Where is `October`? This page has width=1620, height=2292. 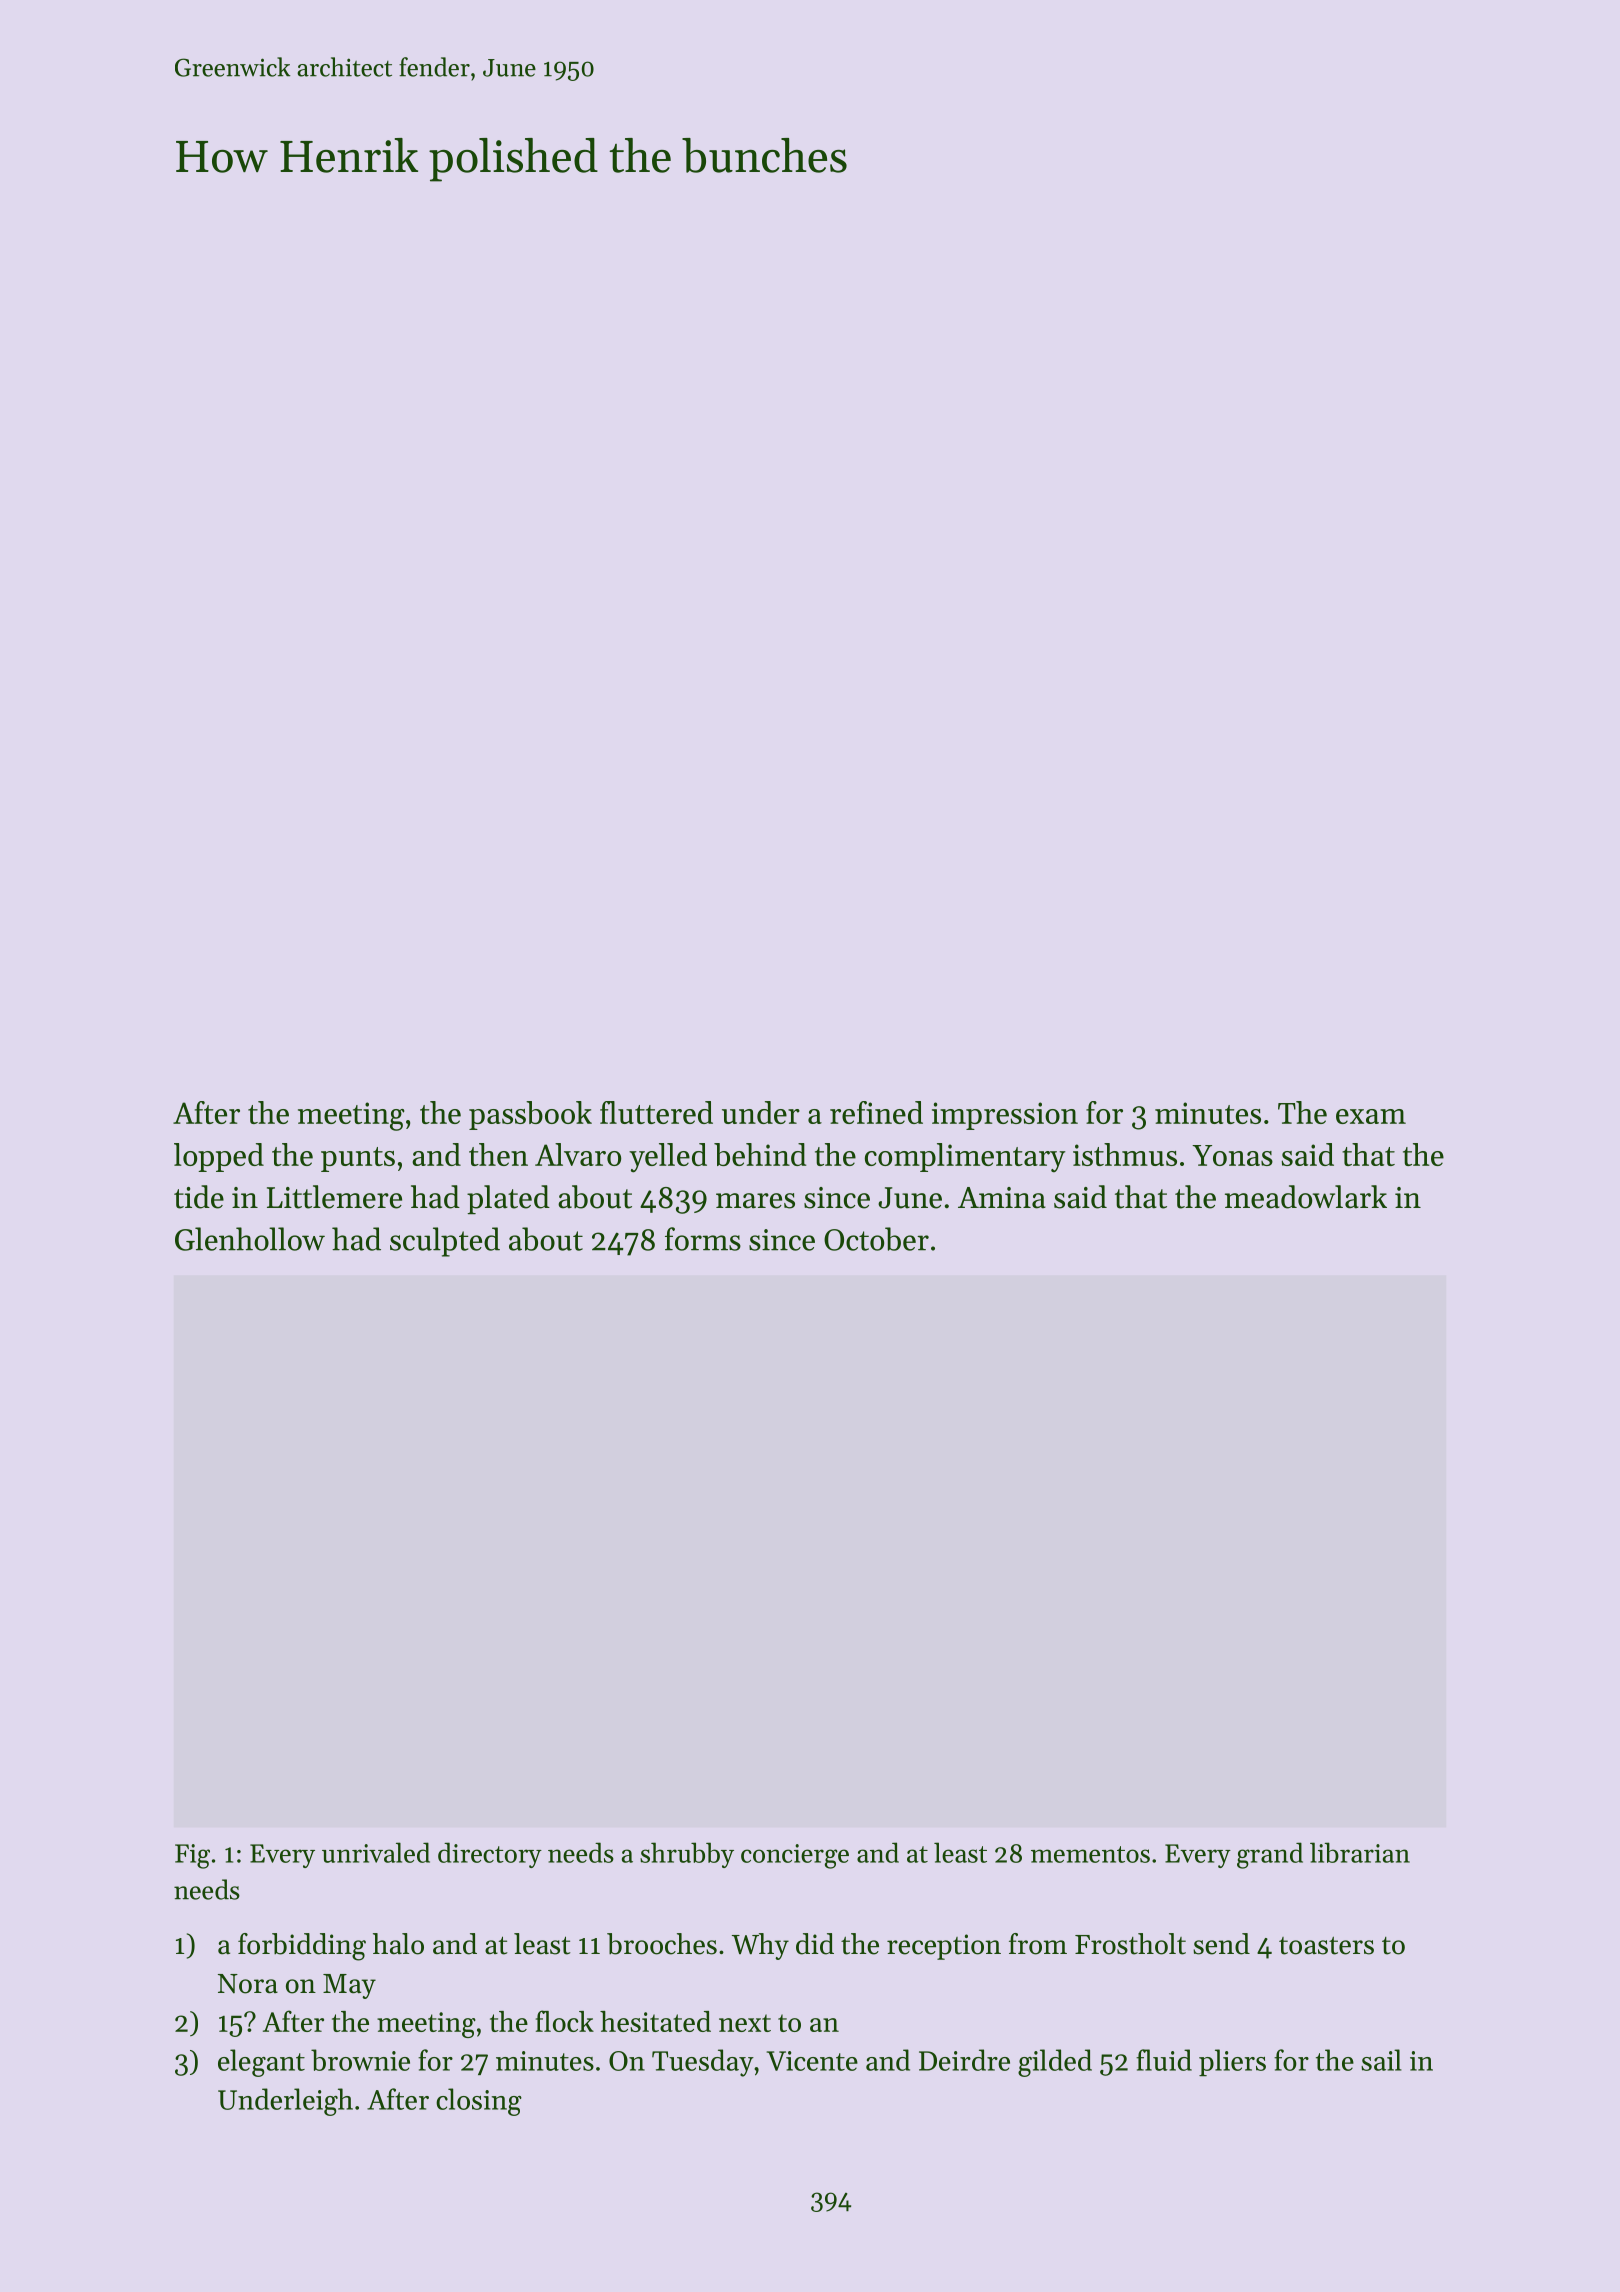
October is located at coordinates (876, 1239).
